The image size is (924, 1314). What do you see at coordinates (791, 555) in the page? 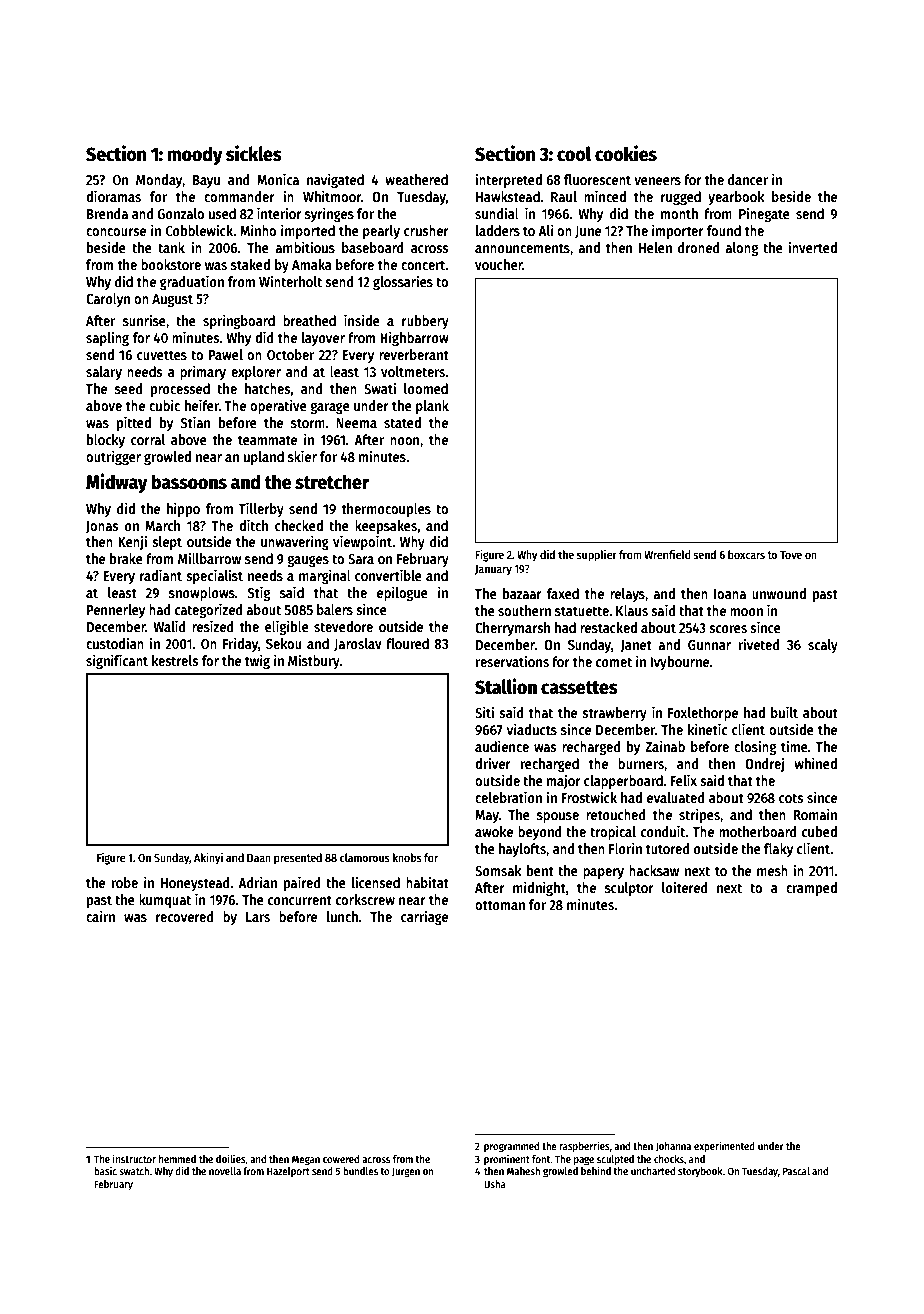
I see `Tove` at bounding box center [791, 555].
